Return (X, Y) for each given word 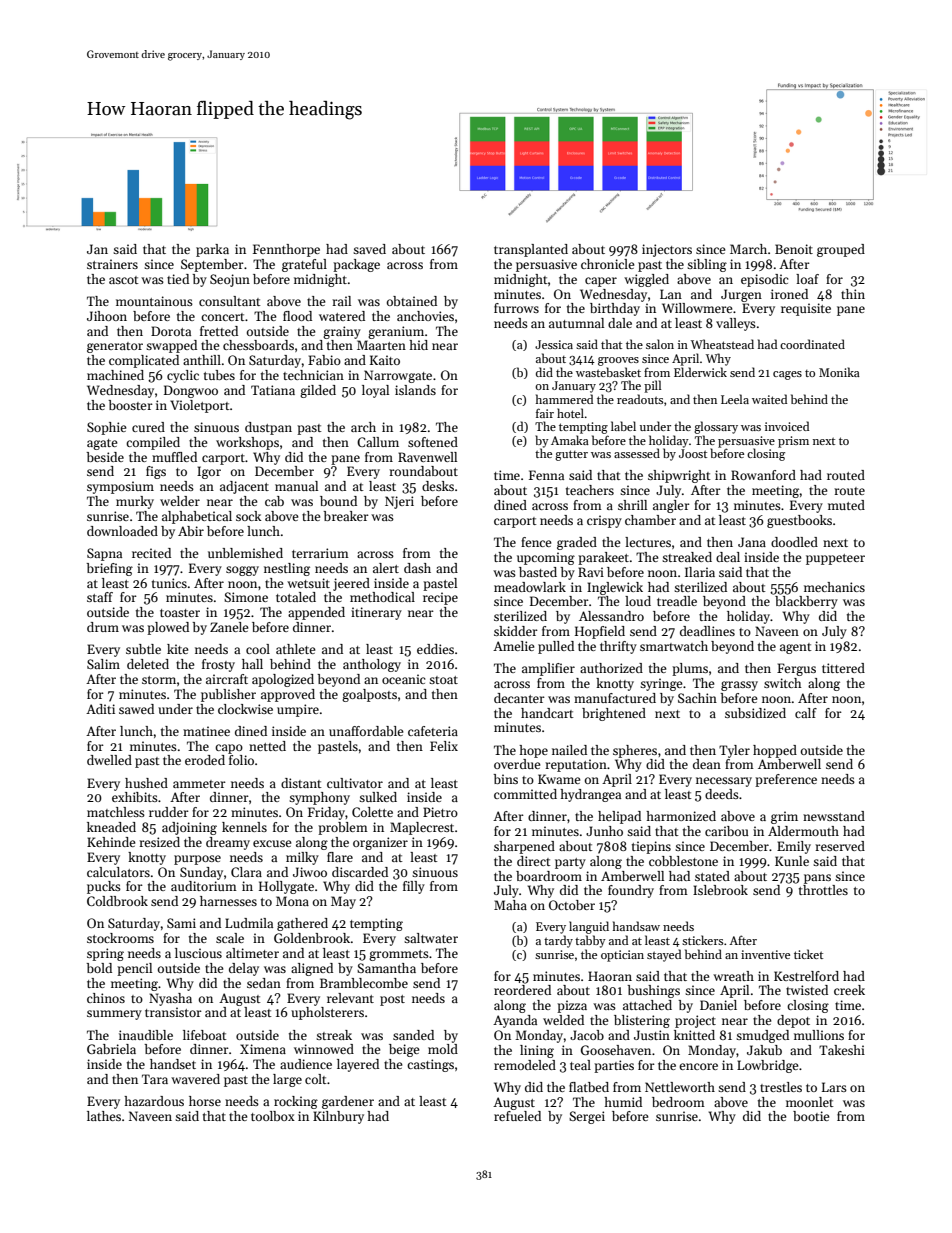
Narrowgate (398, 376)
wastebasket (608, 372)
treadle (677, 601)
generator (115, 347)
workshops (247, 443)
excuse (272, 843)
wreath (733, 976)
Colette (372, 812)
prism (793, 442)
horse (205, 1101)
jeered (351, 584)
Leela (735, 399)
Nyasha (170, 999)
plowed (168, 628)
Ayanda (515, 1021)
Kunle (792, 861)
